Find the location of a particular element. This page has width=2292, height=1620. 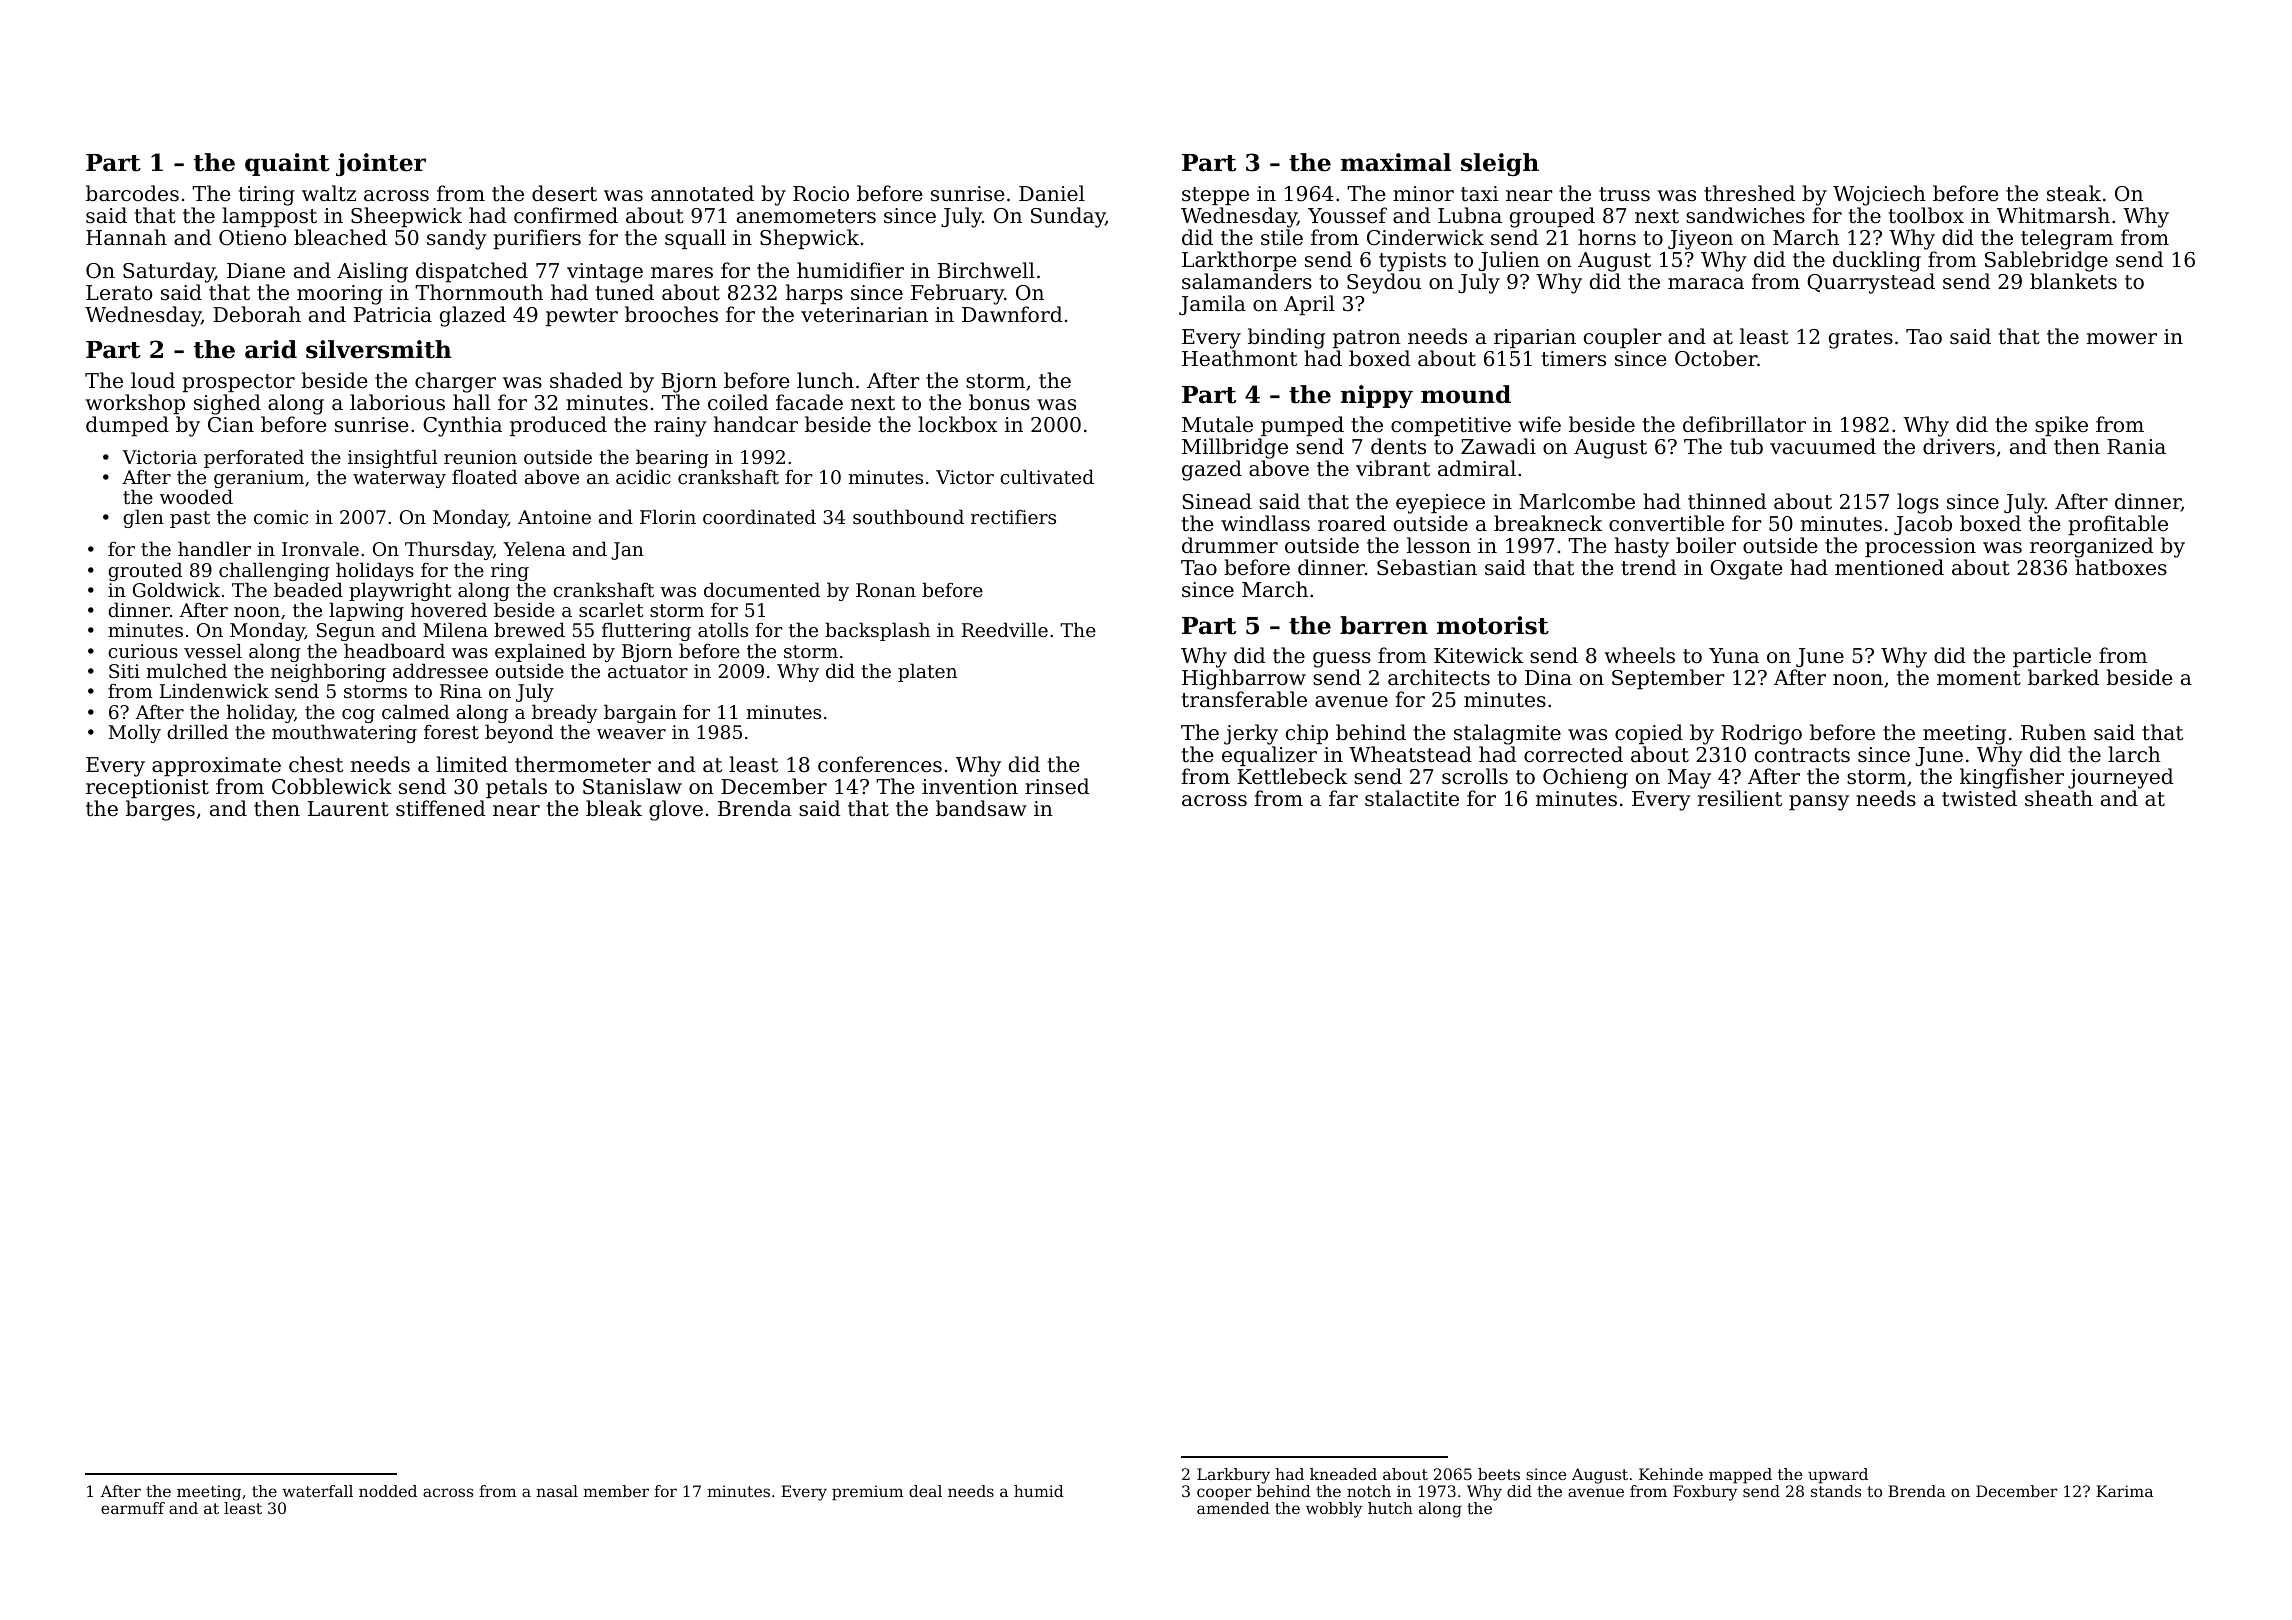

drilled is located at coordinates (197, 731).
